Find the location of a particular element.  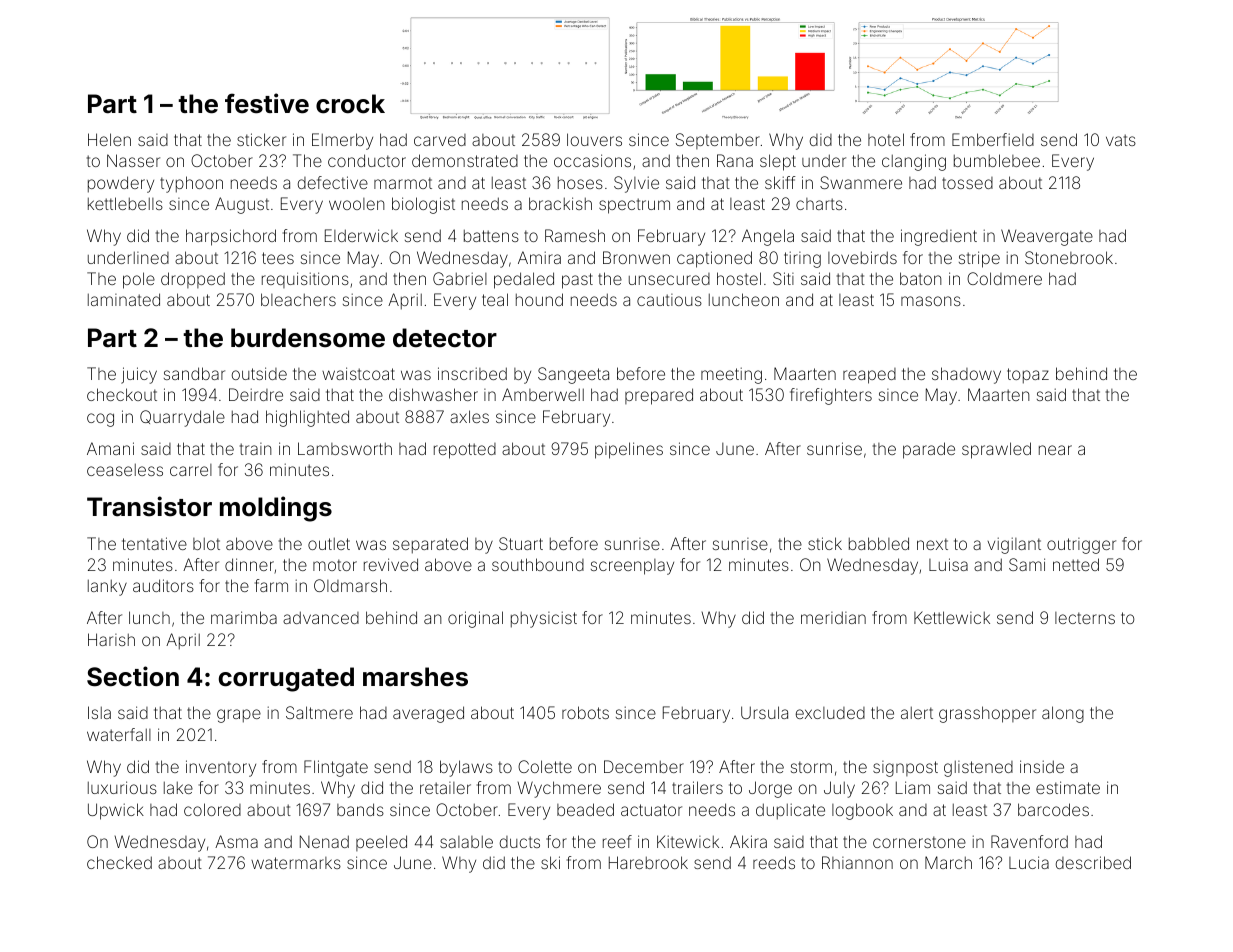

repotted is located at coordinates (465, 451).
